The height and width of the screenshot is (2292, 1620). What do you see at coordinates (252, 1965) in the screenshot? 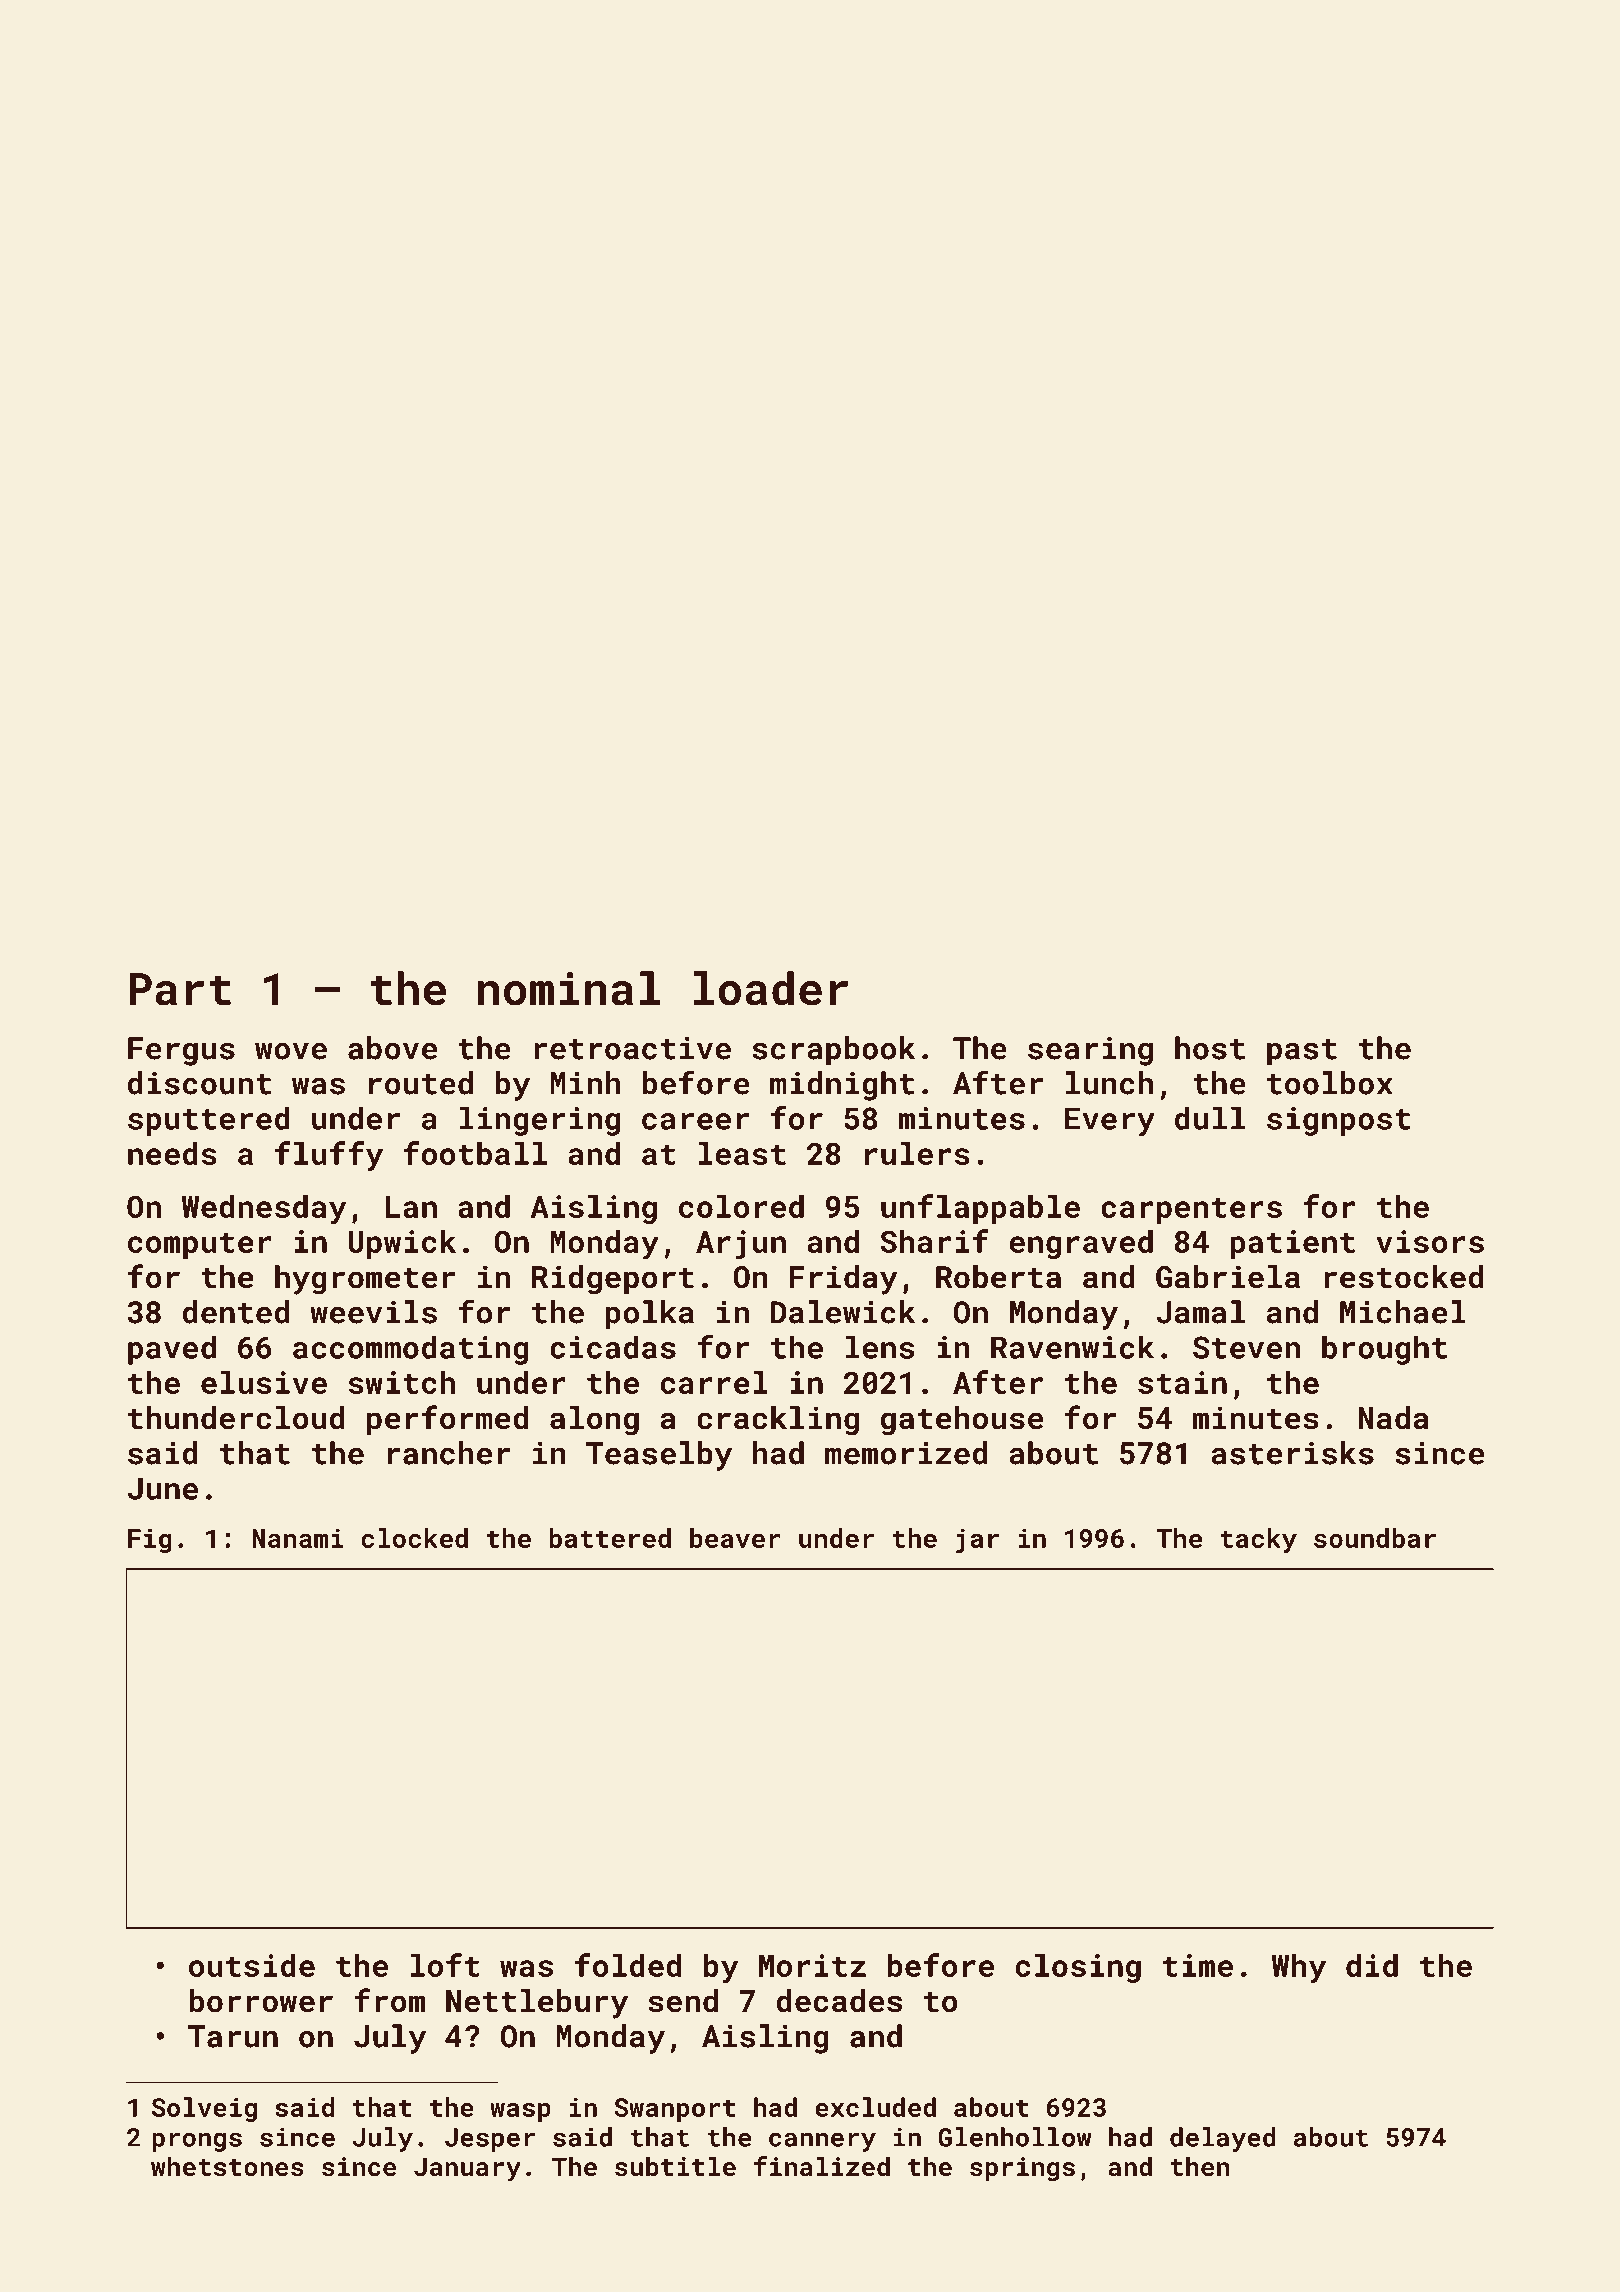
I see `outside` at bounding box center [252, 1965].
